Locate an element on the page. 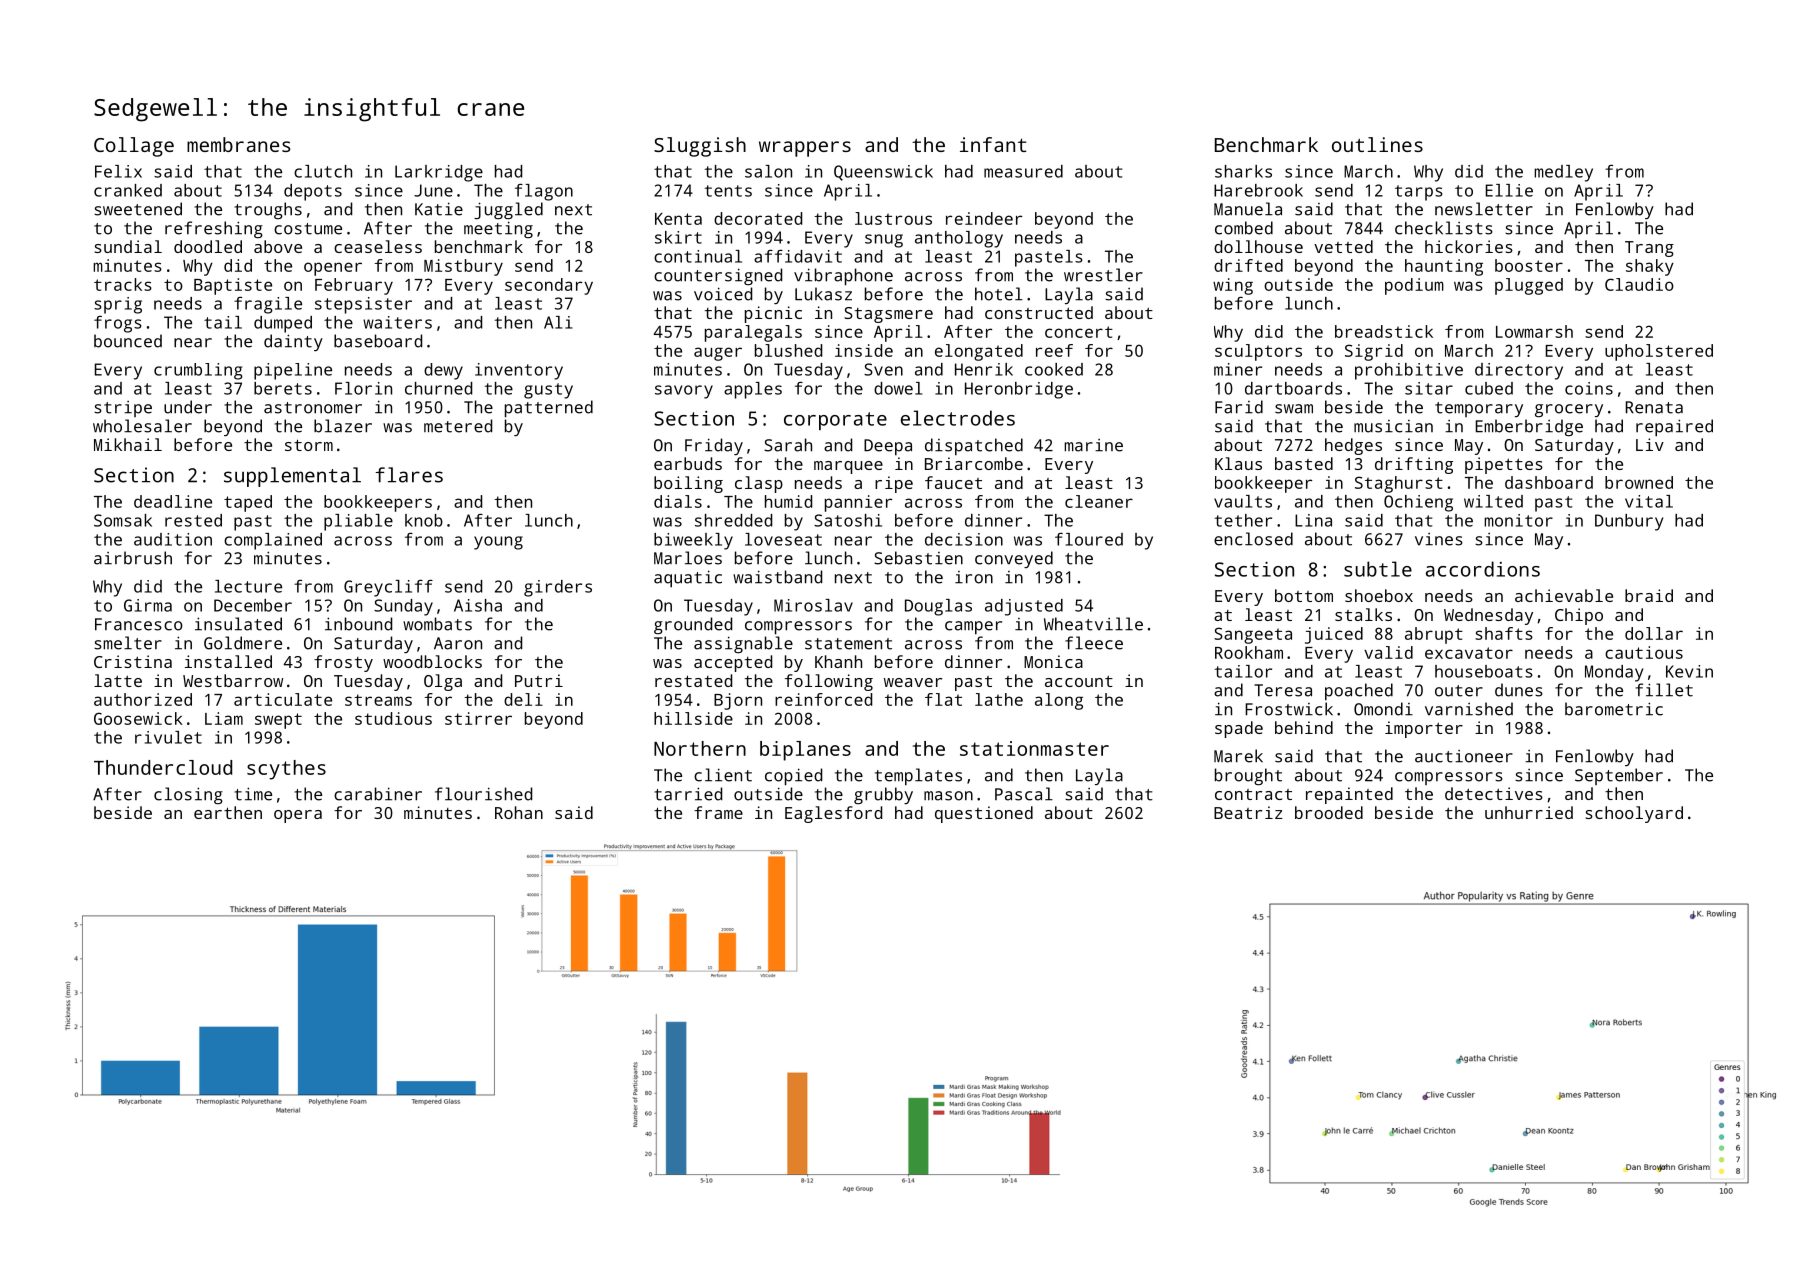 This image has height=1282, width=1813. accepted is located at coordinates (733, 663).
